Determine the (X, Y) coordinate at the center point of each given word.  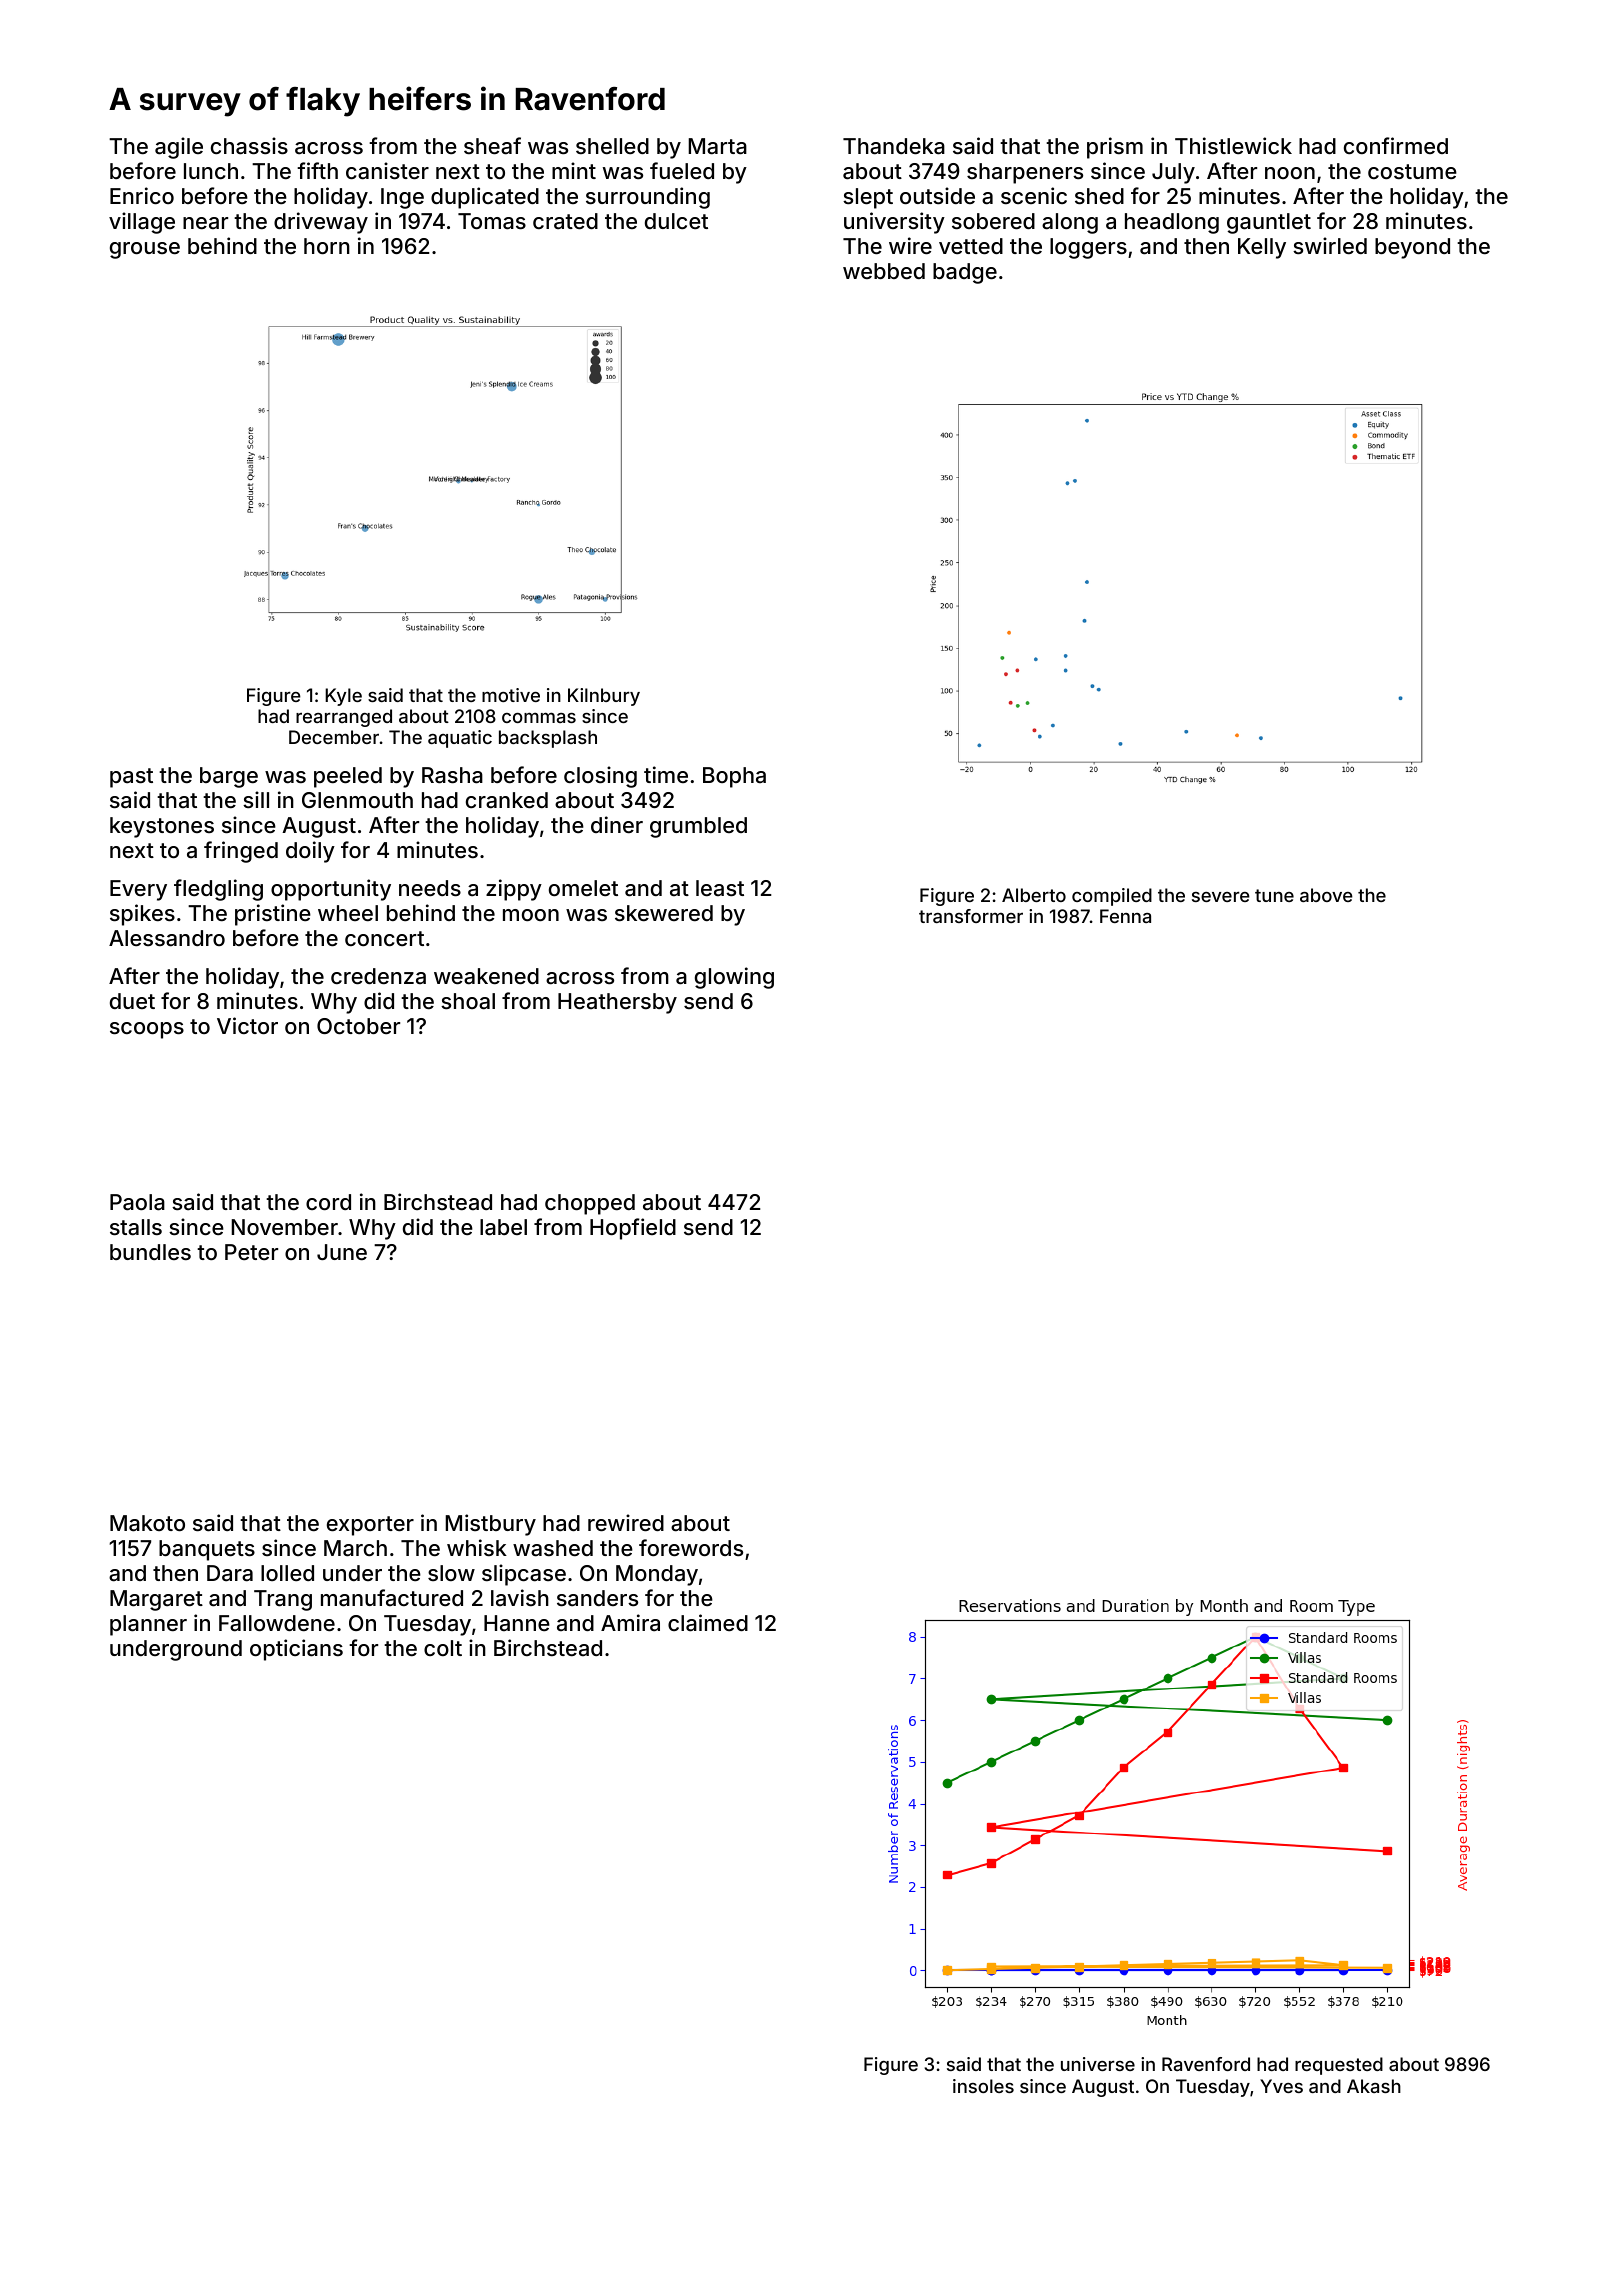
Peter (251, 1252)
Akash (1374, 2086)
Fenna (1125, 916)
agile (179, 148)
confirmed (1396, 145)
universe (1098, 2064)
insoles (983, 2086)
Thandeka (894, 146)
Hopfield (633, 1229)
